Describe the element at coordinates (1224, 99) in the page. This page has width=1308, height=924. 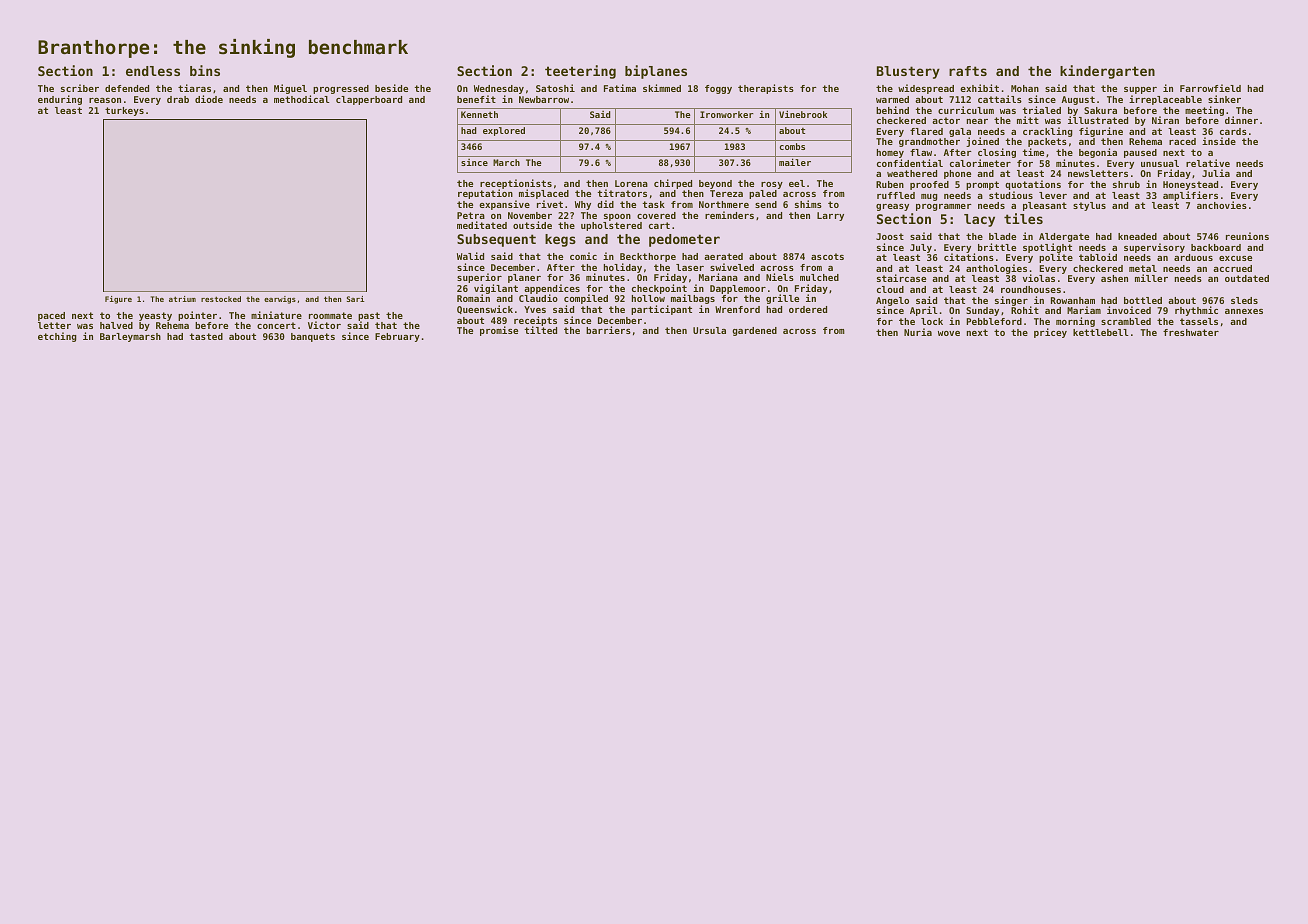
I see `sinker` at that location.
